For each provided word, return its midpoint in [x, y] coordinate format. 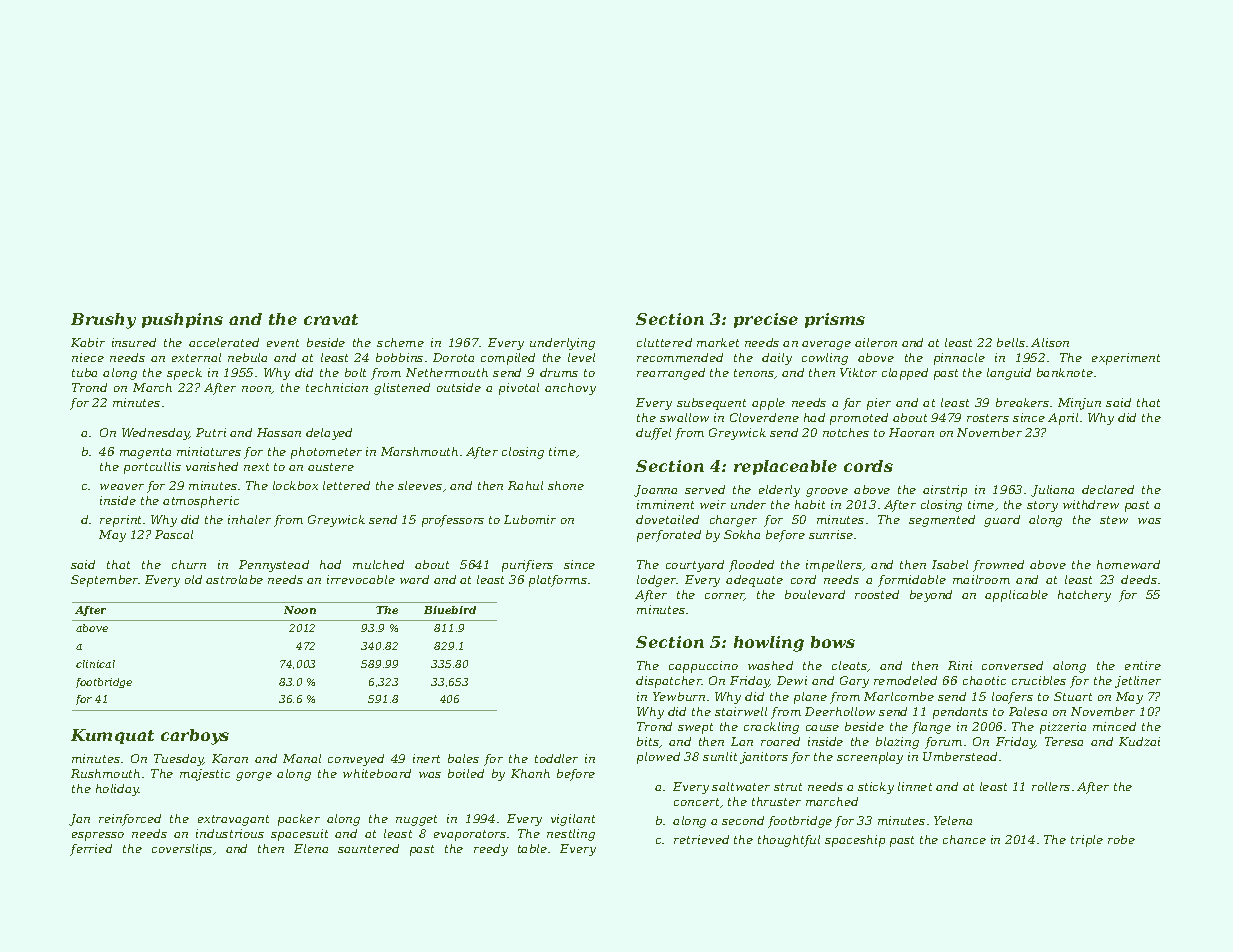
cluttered [664, 342]
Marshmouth [419, 451]
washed [770, 665]
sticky [876, 788]
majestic [205, 775]
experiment [1126, 359]
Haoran [911, 432]
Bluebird [450, 610]
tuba [84, 372]
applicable [1016, 596]
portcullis [152, 468]
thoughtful [789, 841]
